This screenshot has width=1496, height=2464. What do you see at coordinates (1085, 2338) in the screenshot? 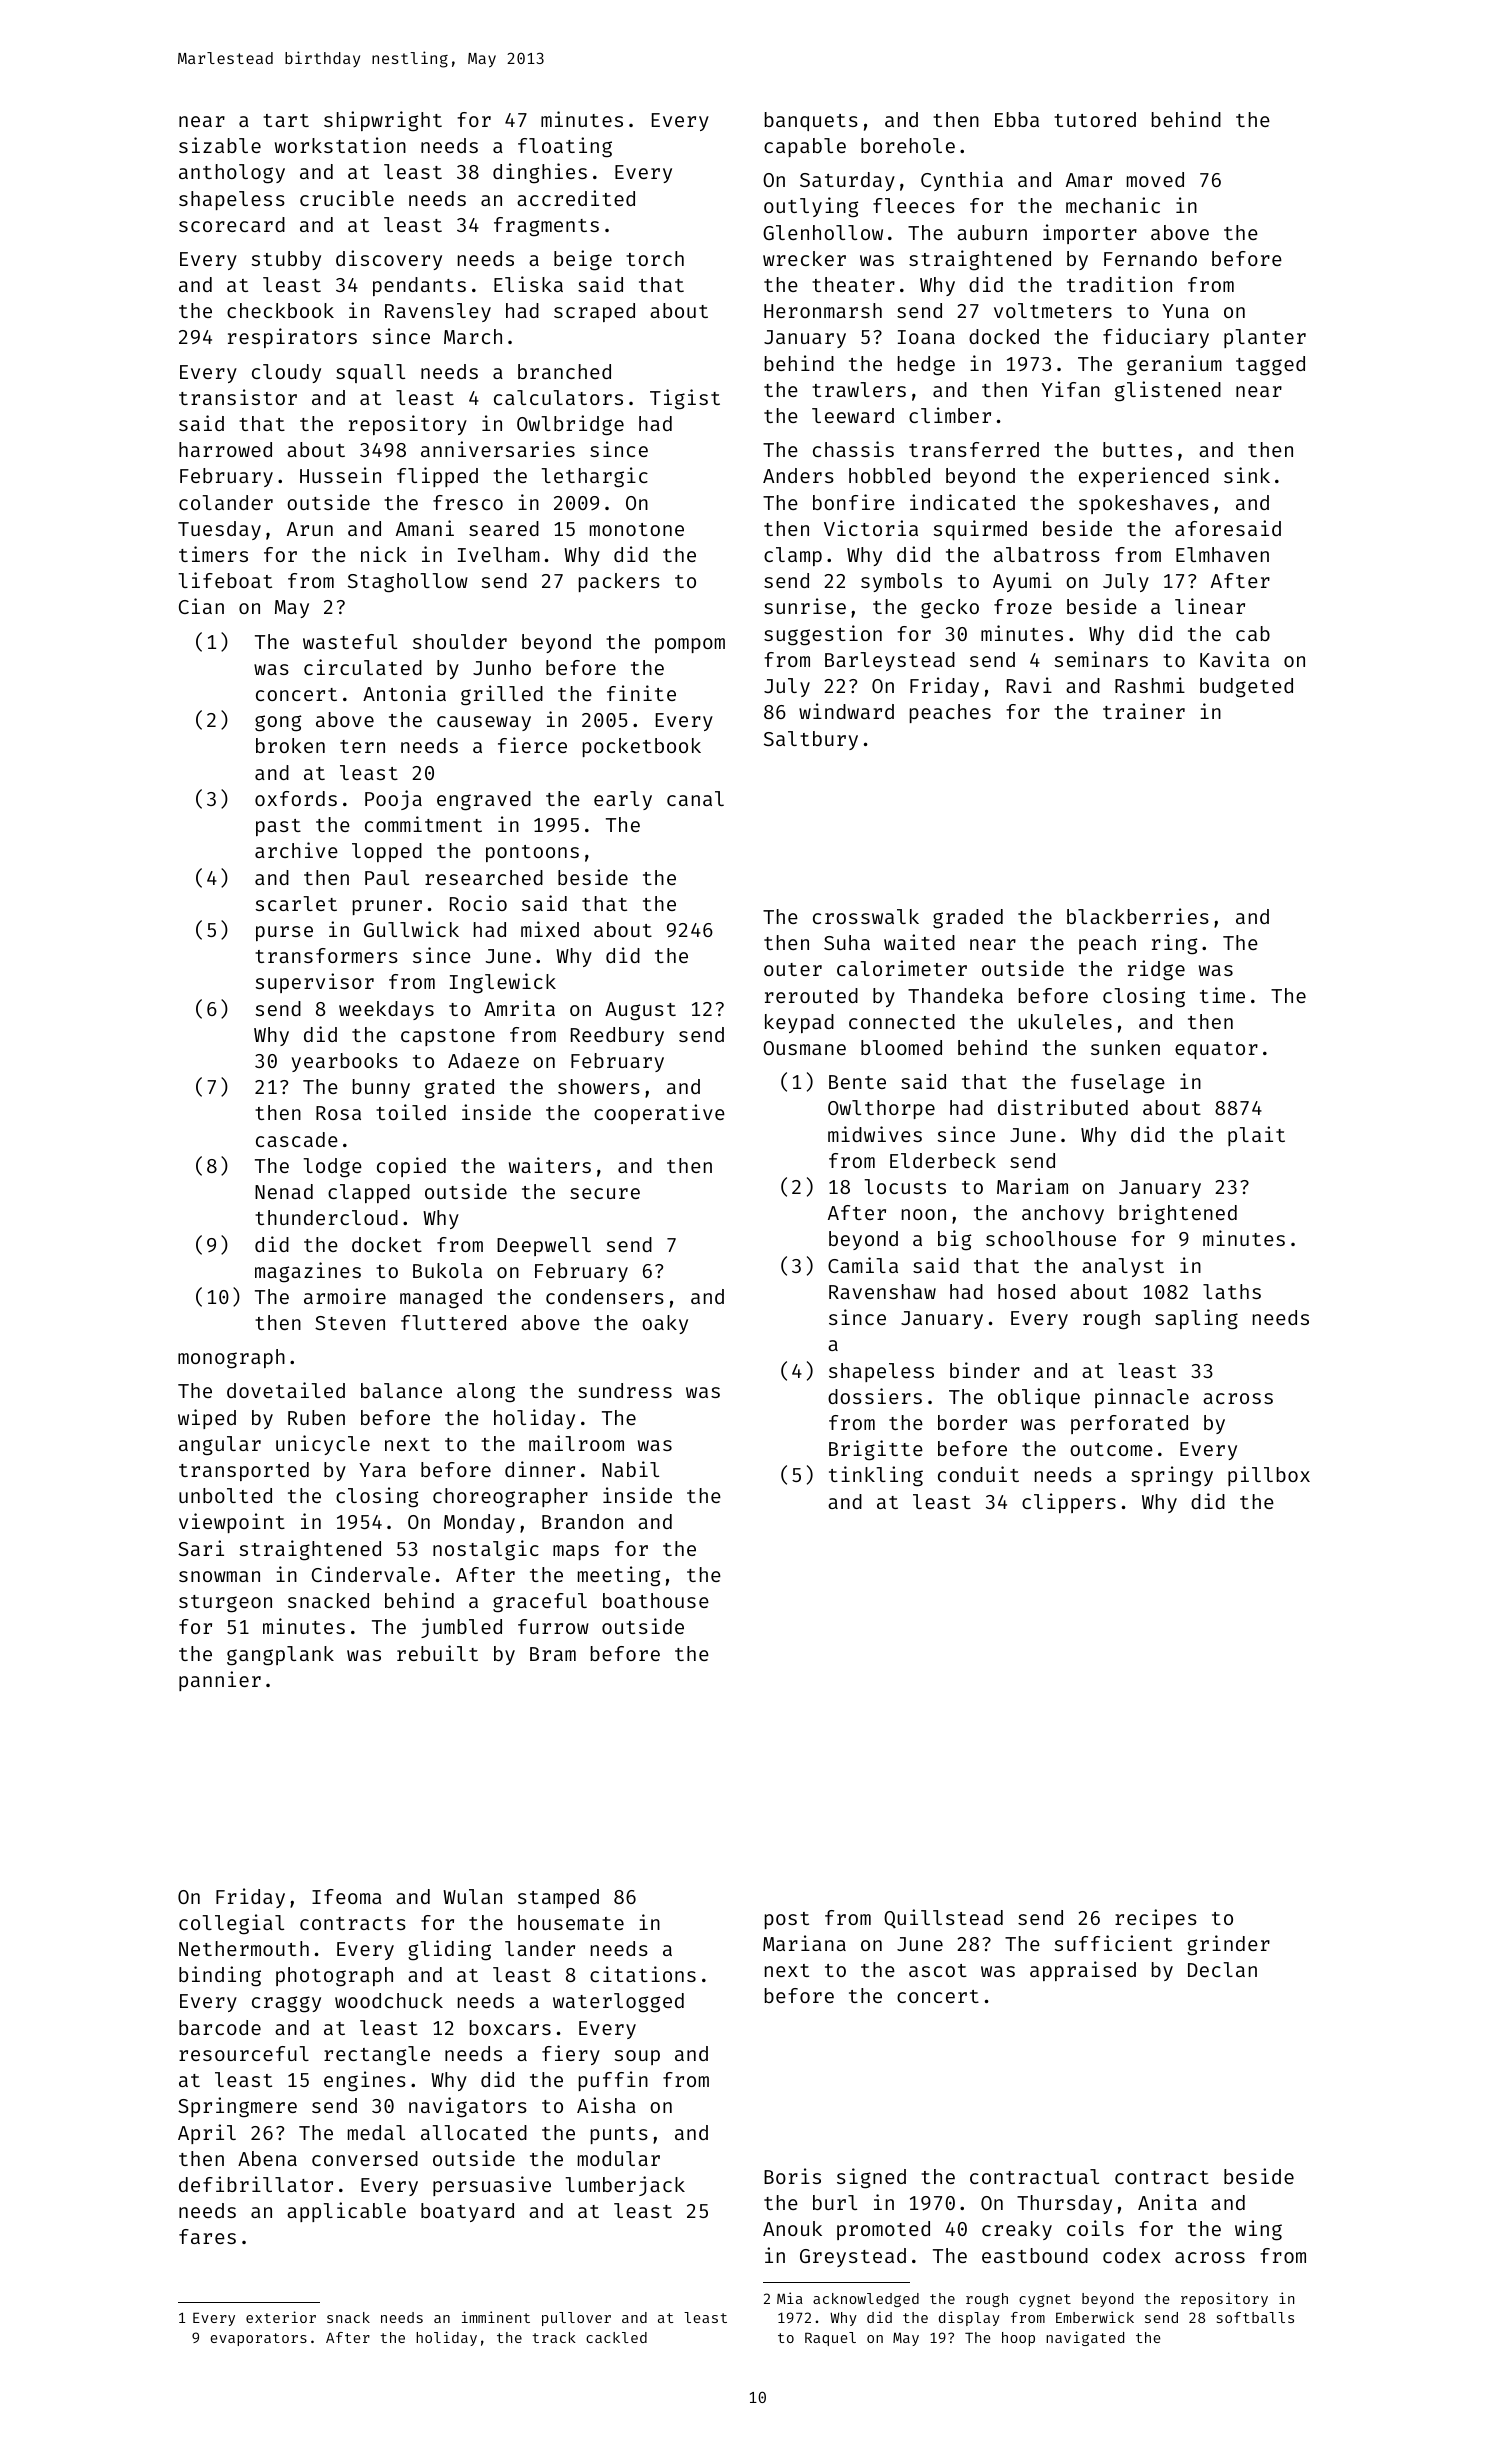
I see `navigated` at bounding box center [1085, 2338].
